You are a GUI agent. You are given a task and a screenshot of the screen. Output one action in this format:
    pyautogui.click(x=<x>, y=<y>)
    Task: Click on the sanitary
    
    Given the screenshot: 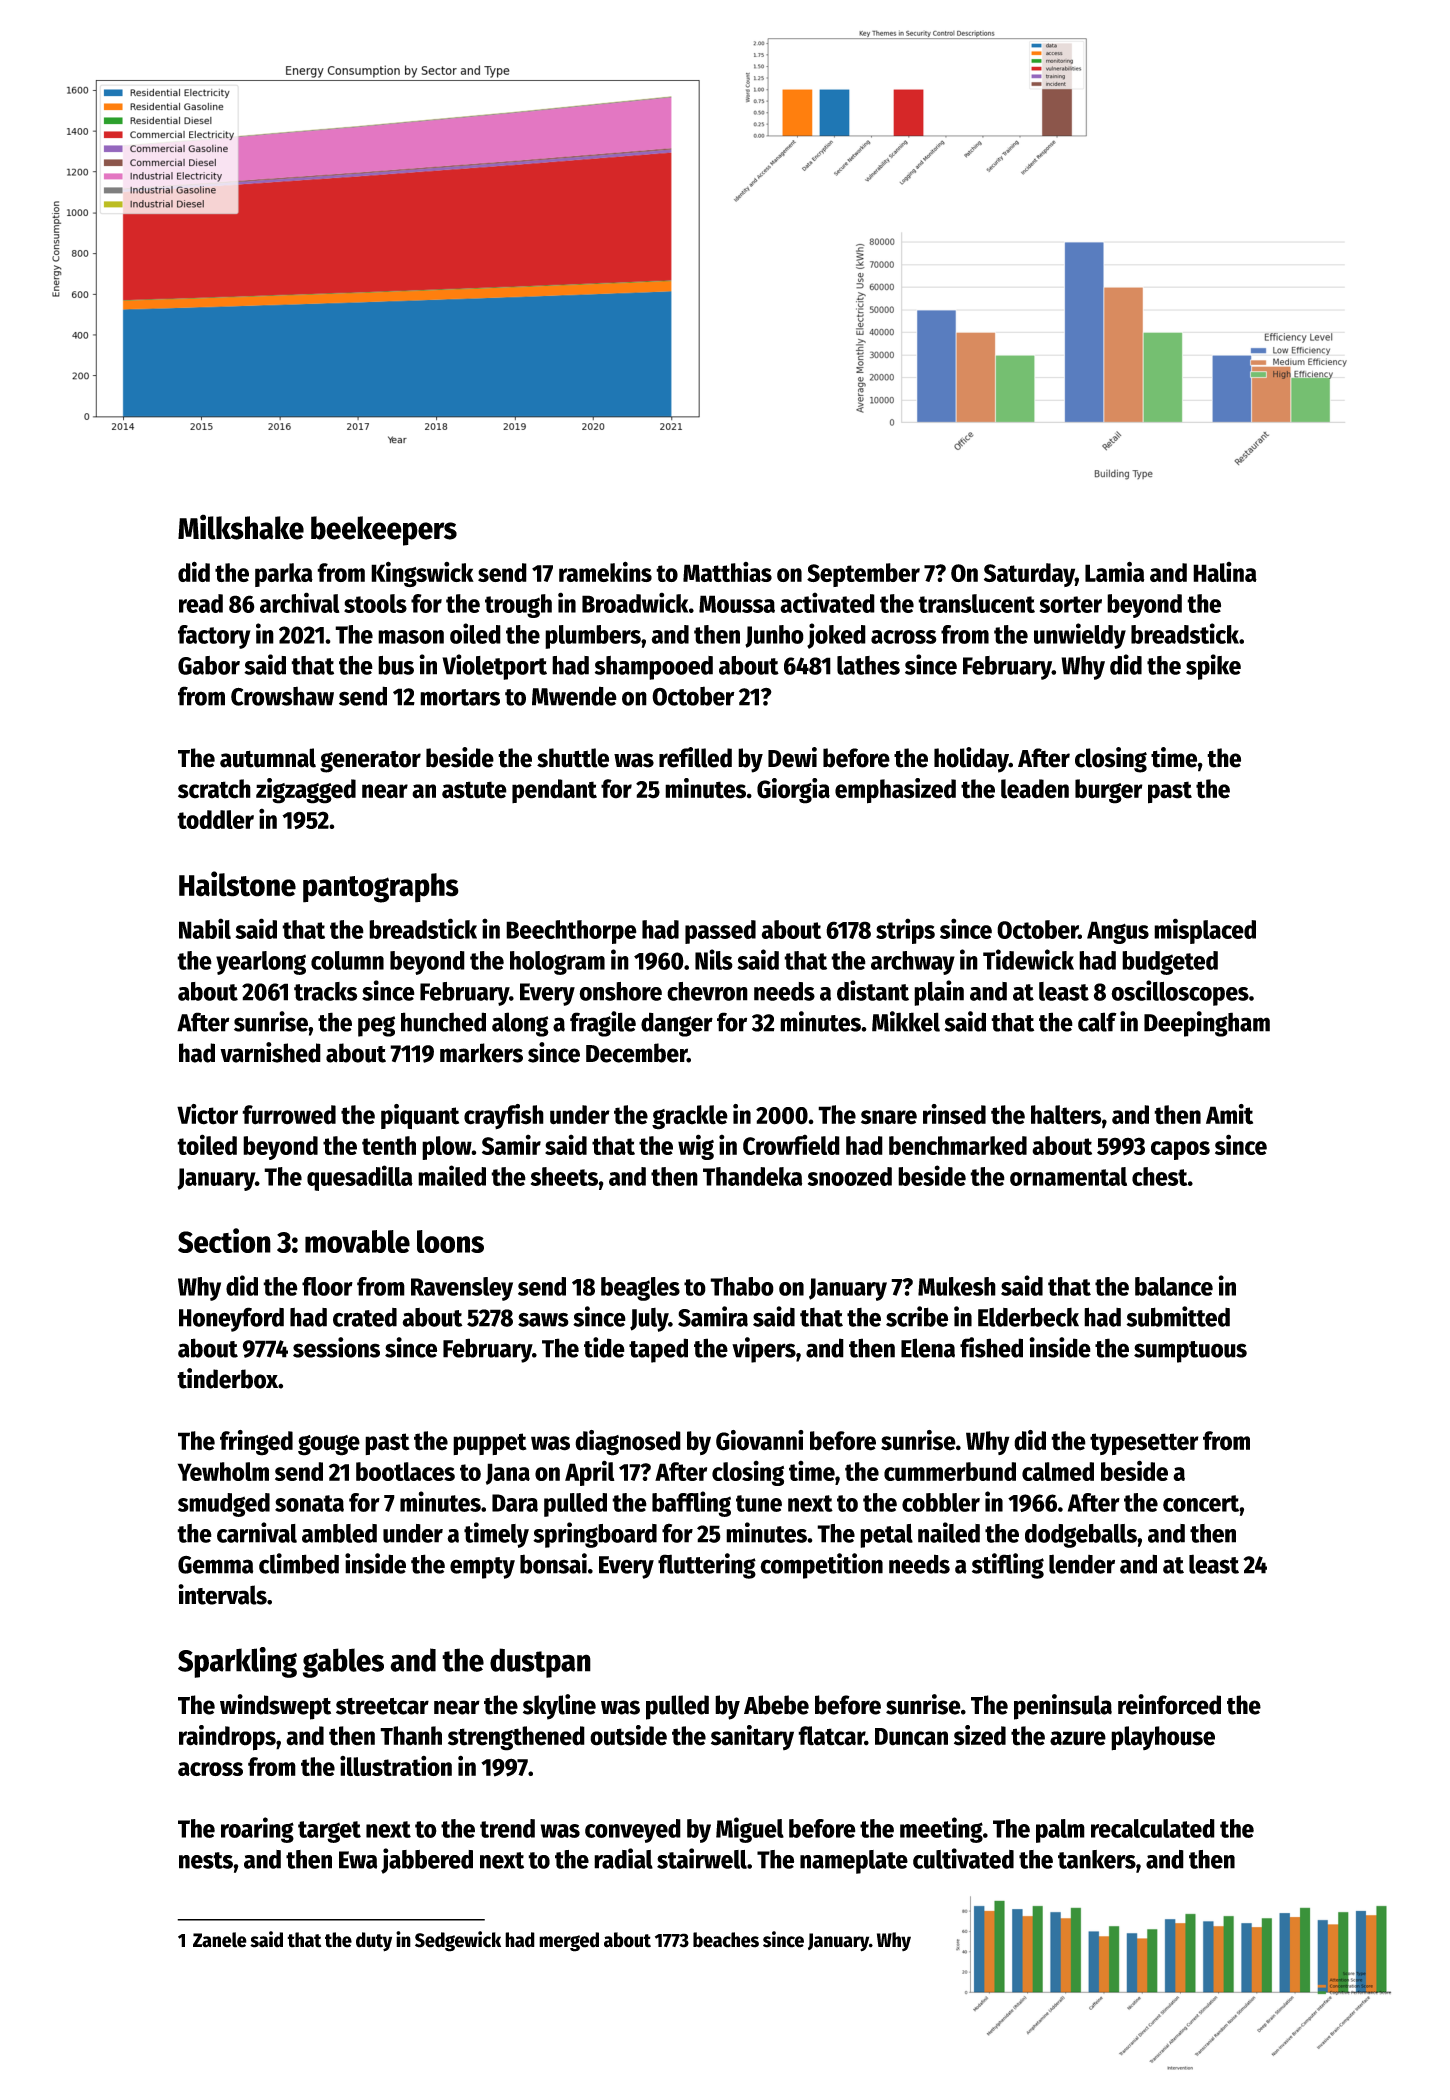 What is the action you would take?
    pyautogui.click(x=752, y=1737)
